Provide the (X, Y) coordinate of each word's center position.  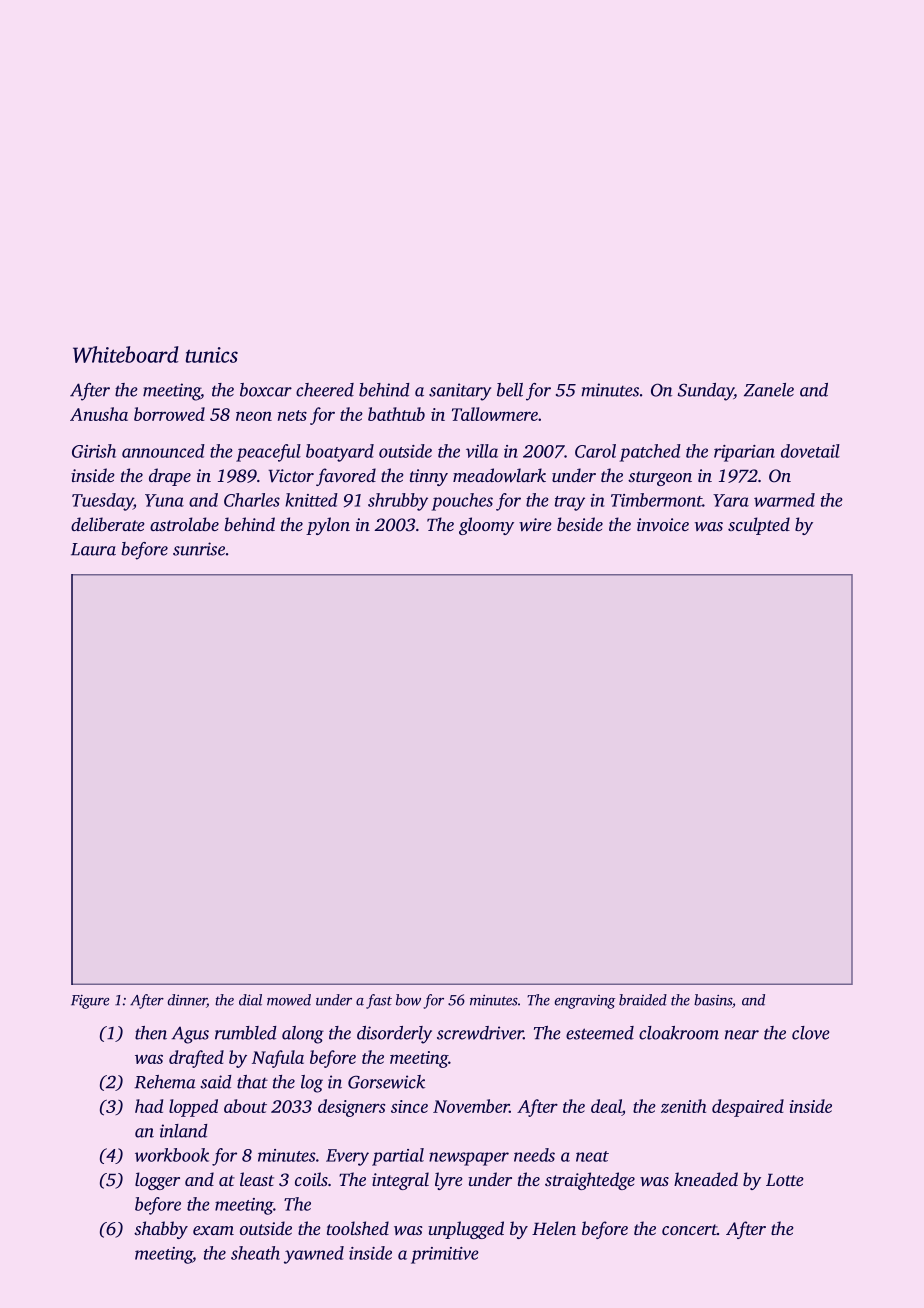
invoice (663, 524)
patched (650, 453)
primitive (445, 1255)
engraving (585, 1002)
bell (510, 390)
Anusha (99, 414)
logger (157, 1181)
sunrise (199, 549)
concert (689, 1229)
